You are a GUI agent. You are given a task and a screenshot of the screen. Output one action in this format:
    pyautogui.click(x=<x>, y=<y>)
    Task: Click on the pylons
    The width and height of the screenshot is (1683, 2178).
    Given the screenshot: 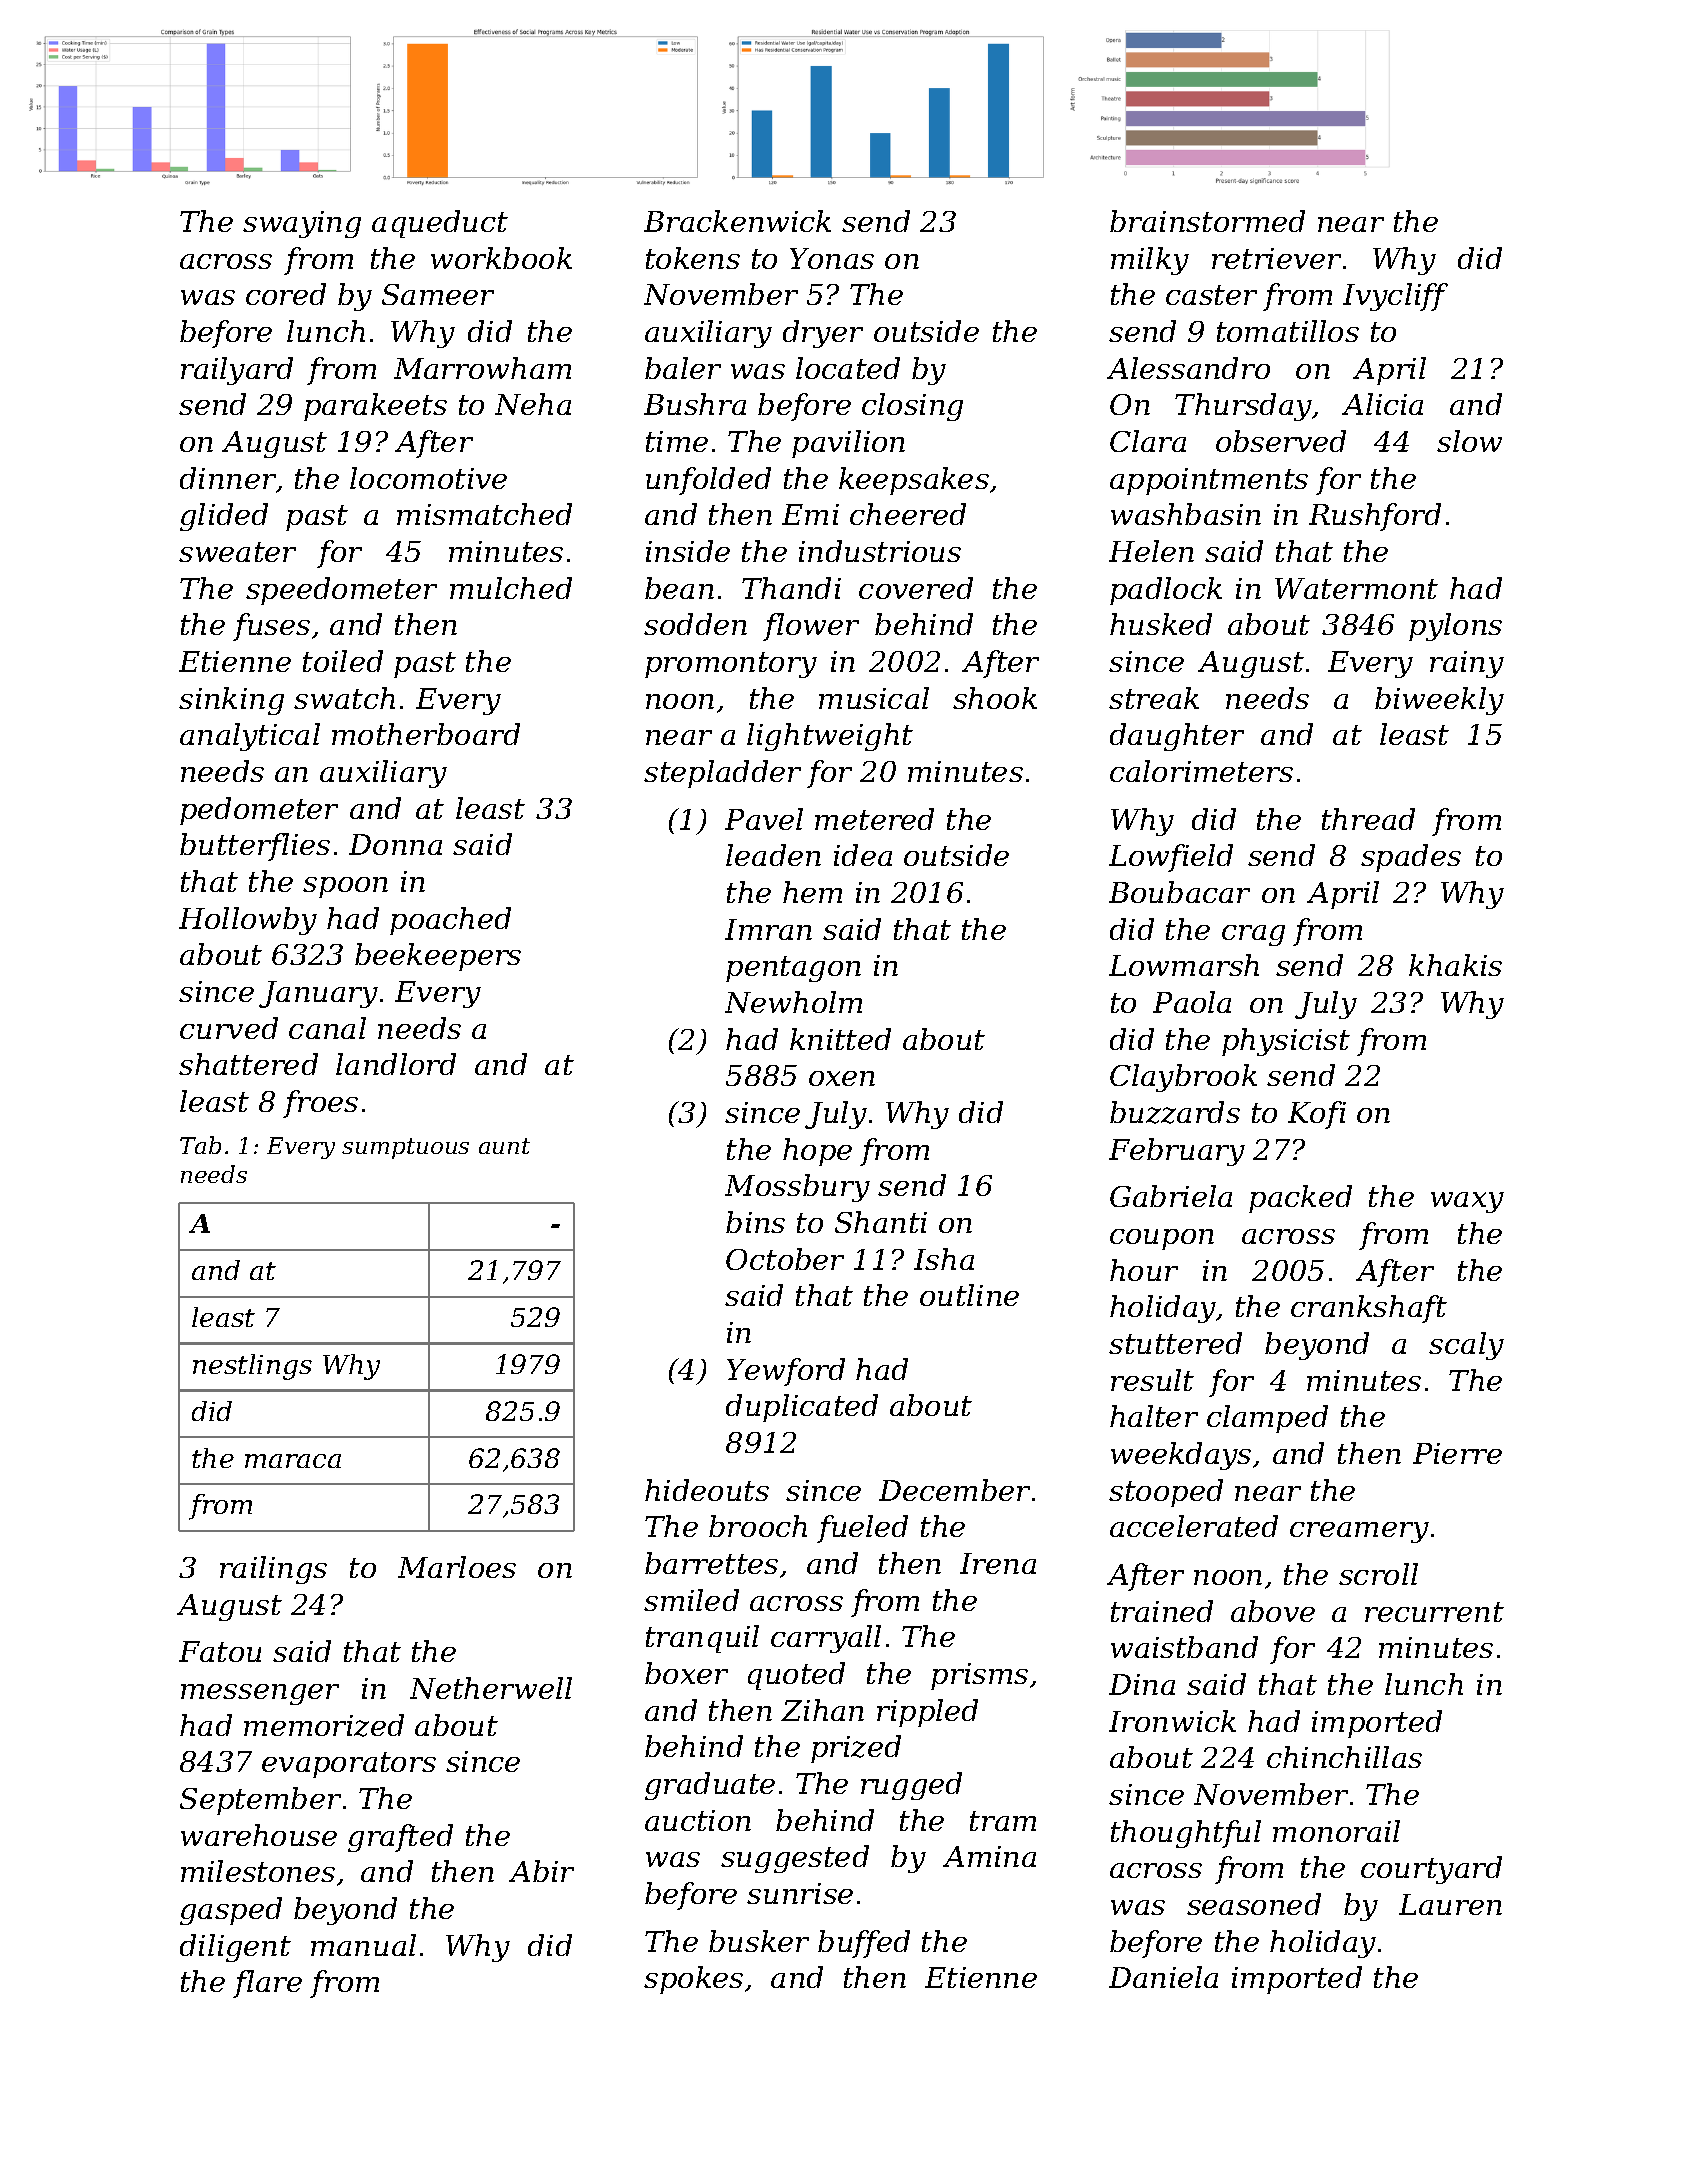 What is the action you would take?
    pyautogui.click(x=1455, y=627)
